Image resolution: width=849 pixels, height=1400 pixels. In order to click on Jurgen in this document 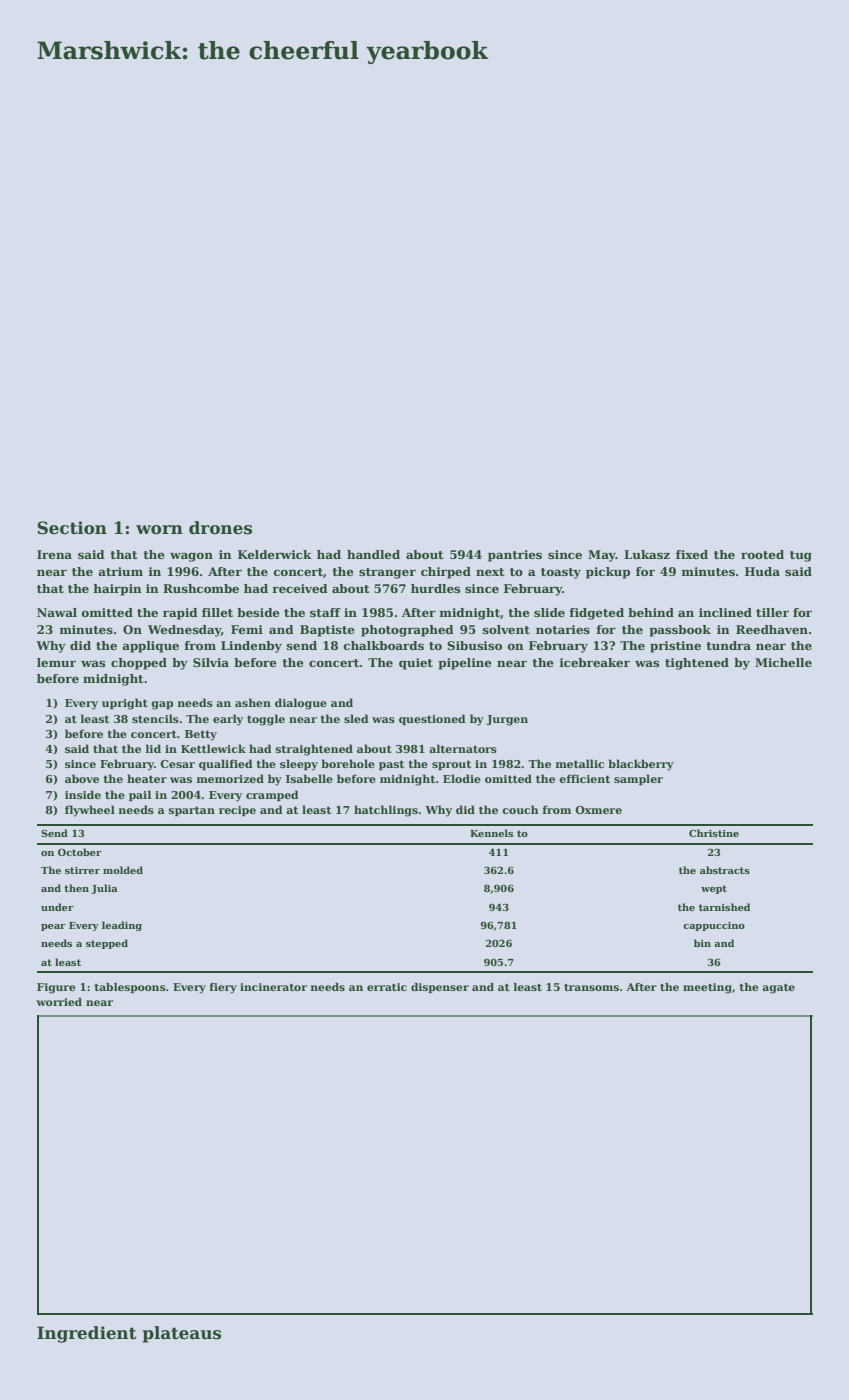, I will do `click(507, 720)`.
